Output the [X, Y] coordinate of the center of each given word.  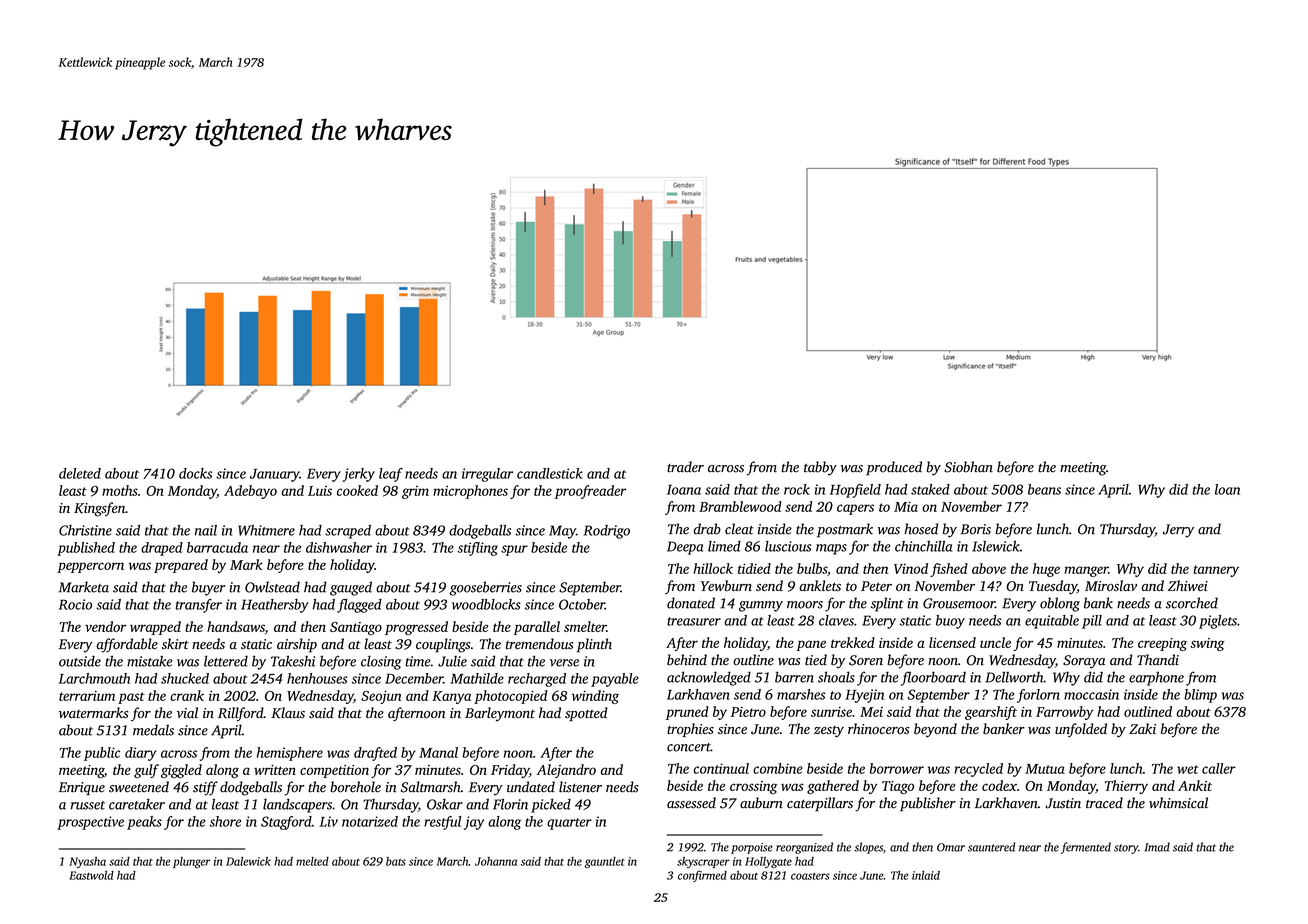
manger [1086, 571]
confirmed [702, 876]
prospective [90, 823]
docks [195, 473]
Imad [1157, 847]
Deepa [685, 548]
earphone [1156, 678]
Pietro [748, 712]
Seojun [381, 697]
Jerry [1178, 531]
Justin [1063, 803]
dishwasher [339, 547]
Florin [510, 804]
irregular [487, 475]
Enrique [82, 788]
